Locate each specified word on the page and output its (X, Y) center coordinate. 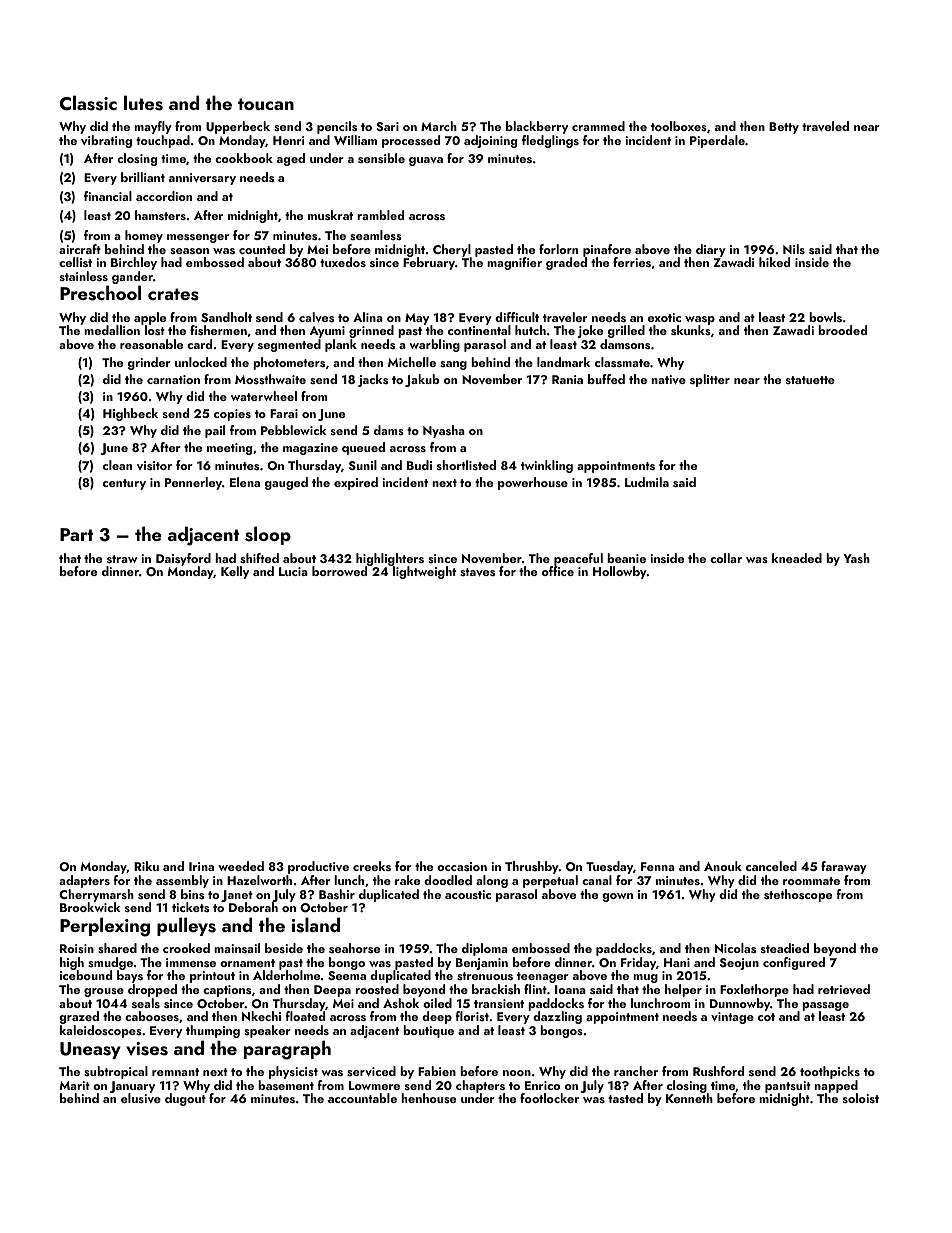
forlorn (558, 249)
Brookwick (90, 907)
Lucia (293, 571)
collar (726, 558)
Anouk (723, 866)
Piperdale (717, 141)
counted (262, 249)
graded (566, 263)
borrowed (339, 571)
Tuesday (609, 867)
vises (147, 1049)
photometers (289, 363)
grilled (626, 331)
